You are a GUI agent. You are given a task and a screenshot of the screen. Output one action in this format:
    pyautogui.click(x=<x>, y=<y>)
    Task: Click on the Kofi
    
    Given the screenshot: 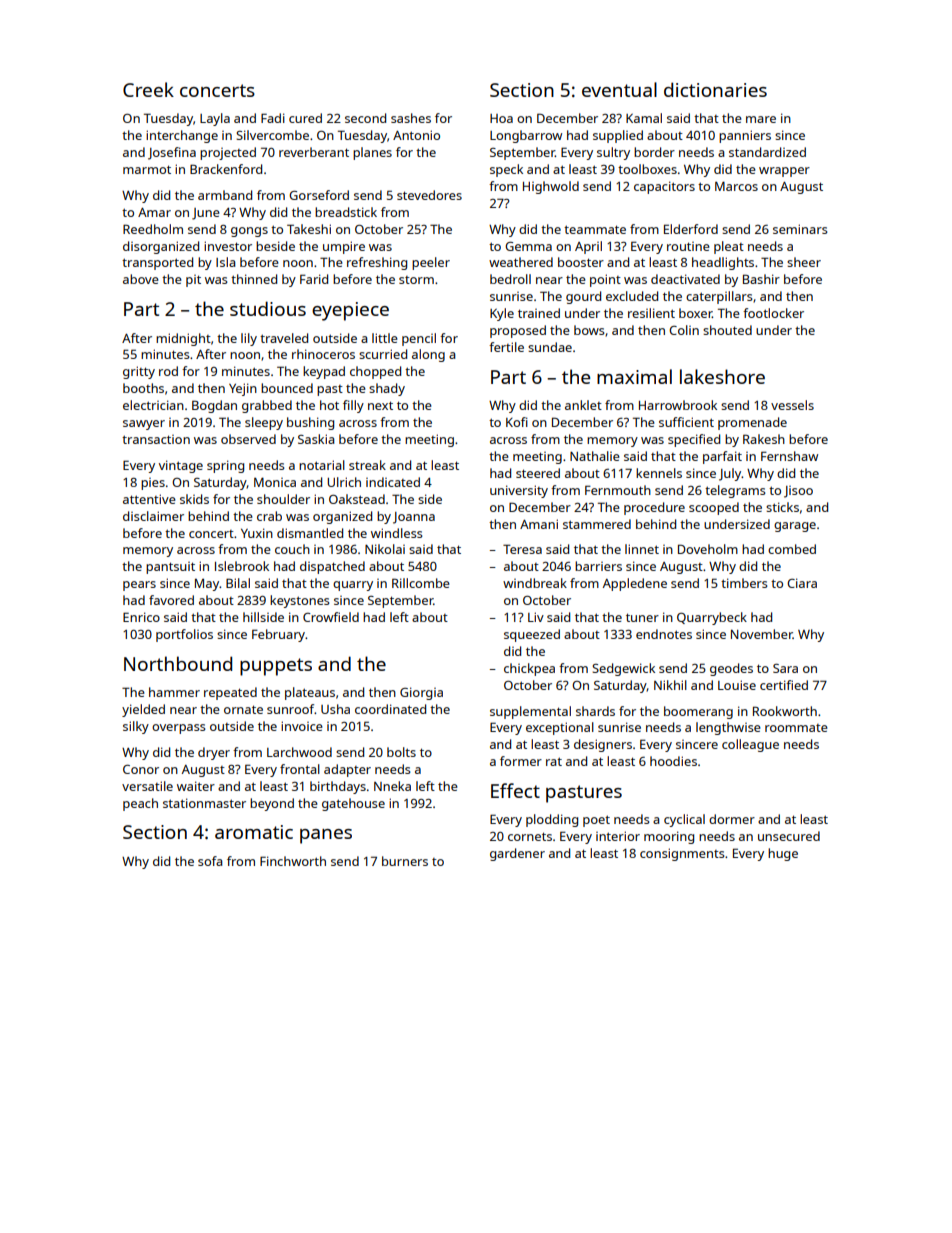 What is the action you would take?
    pyautogui.click(x=517, y=422)
